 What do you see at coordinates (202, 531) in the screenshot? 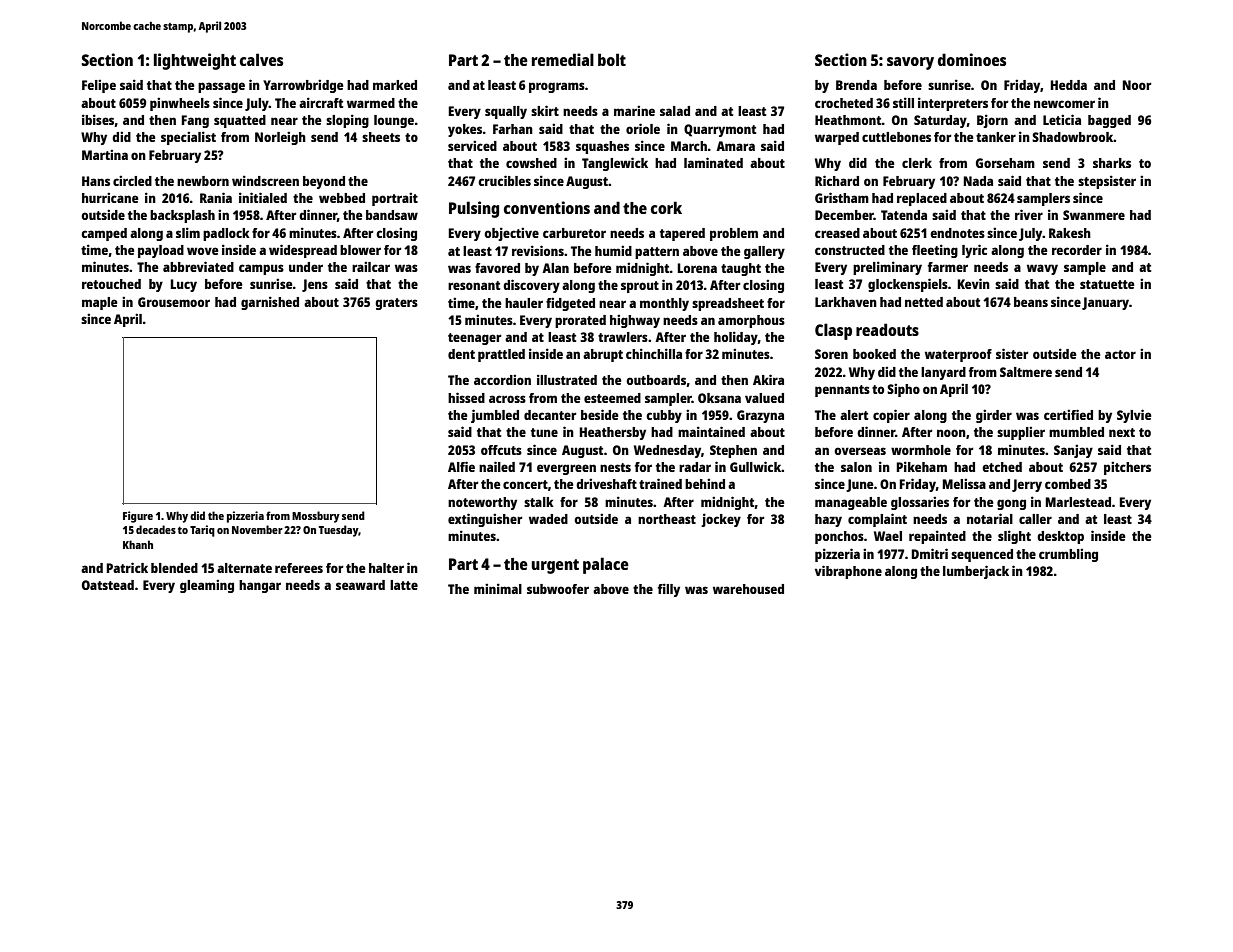
I see `Tariq` at bounding box center [202, 531].
